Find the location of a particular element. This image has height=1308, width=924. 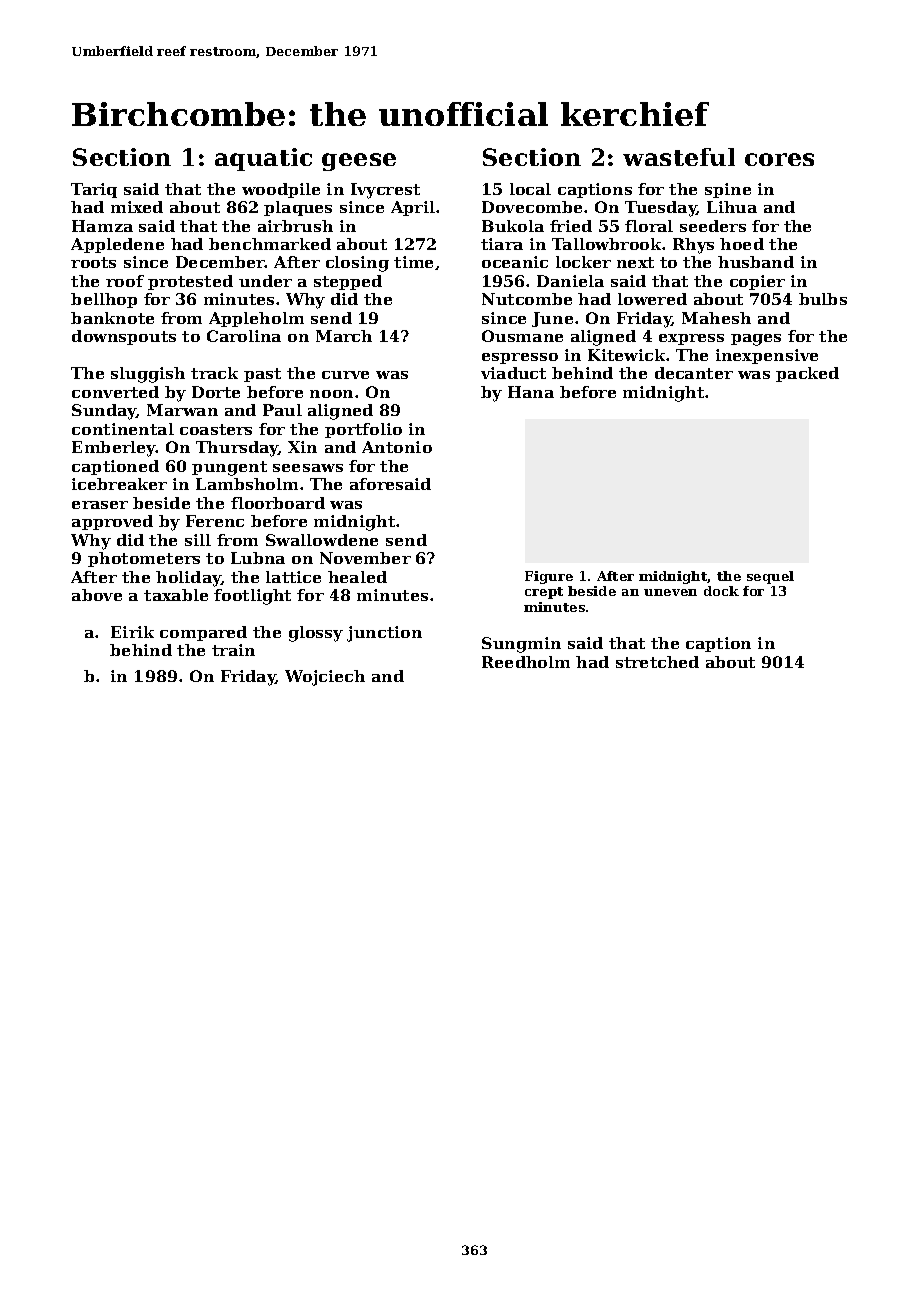

decanter is located at coordinates (694, 373).
